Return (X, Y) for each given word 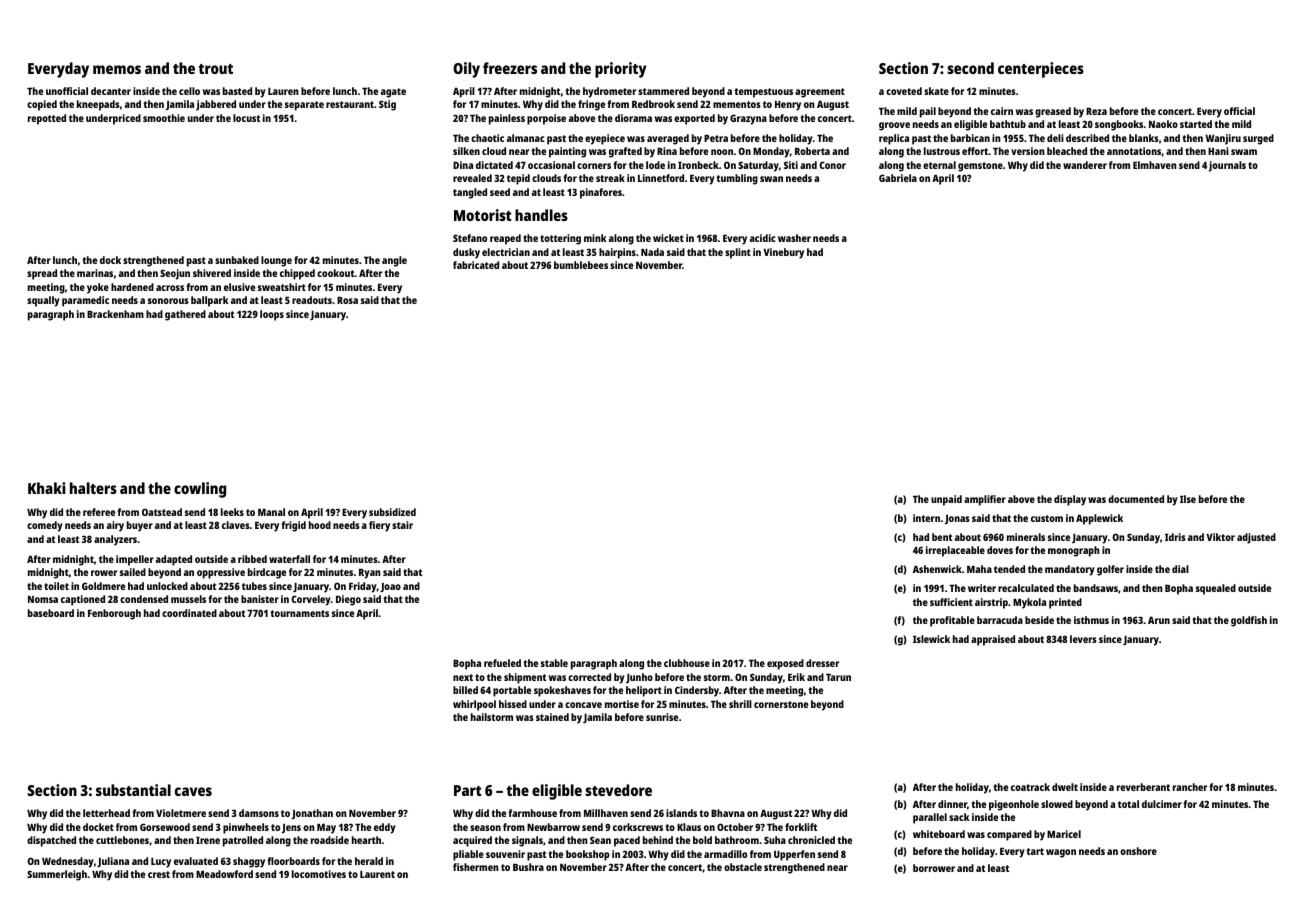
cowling (200, 490)
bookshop (588, 855)
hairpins (617, 253)
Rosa (347, 300)
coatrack (1030, 787)
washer (794, 238)
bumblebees (581, 265)
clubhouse (687, 663)
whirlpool (474, 705)
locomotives (319, 874)
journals (1227, 166)
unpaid (946, 500)
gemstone (980, 167)
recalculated (1026, 588)
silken (466, 151)
